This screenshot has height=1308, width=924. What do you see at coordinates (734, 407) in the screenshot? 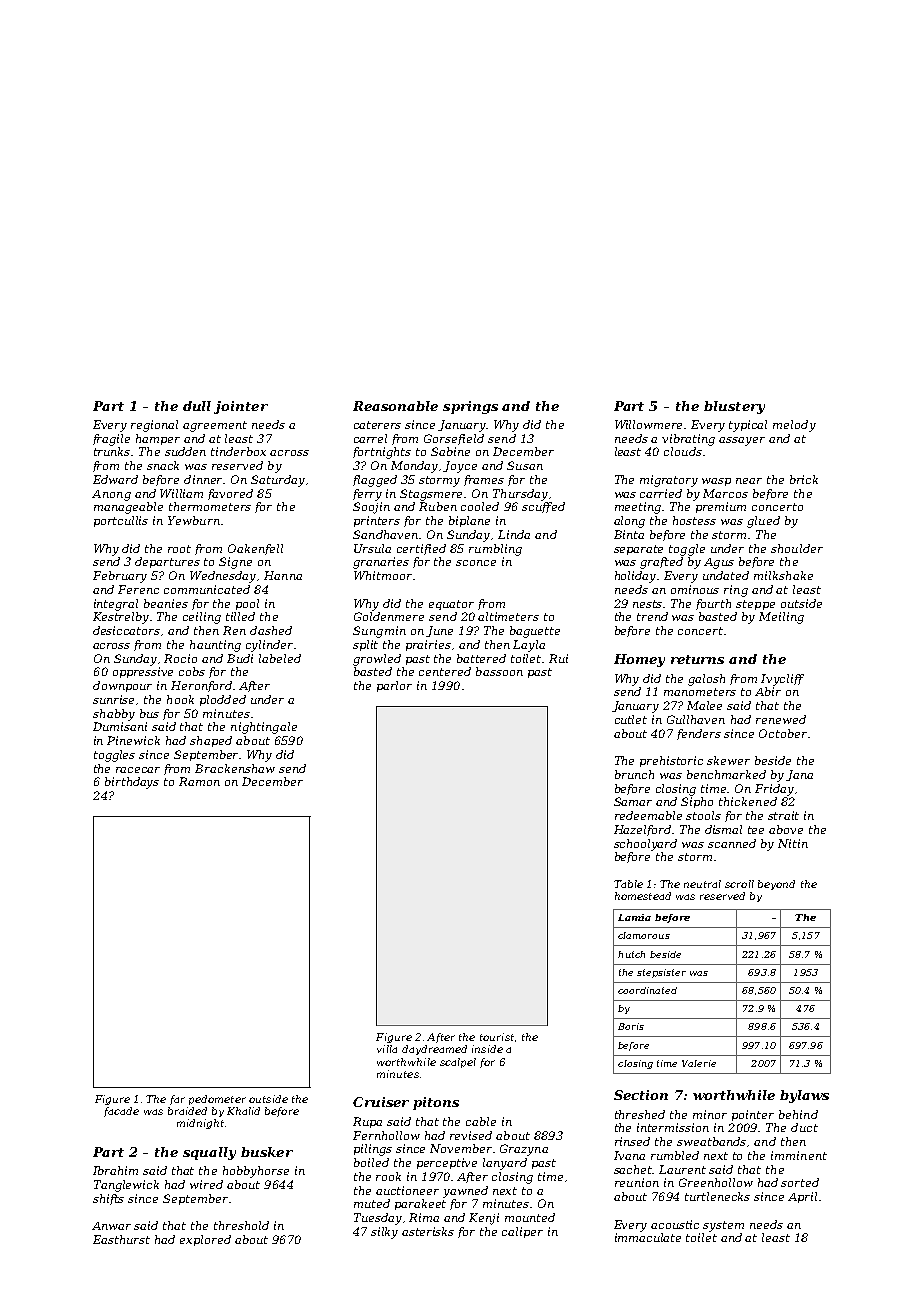
I see `blustery` at bounding box center [734, 407].
